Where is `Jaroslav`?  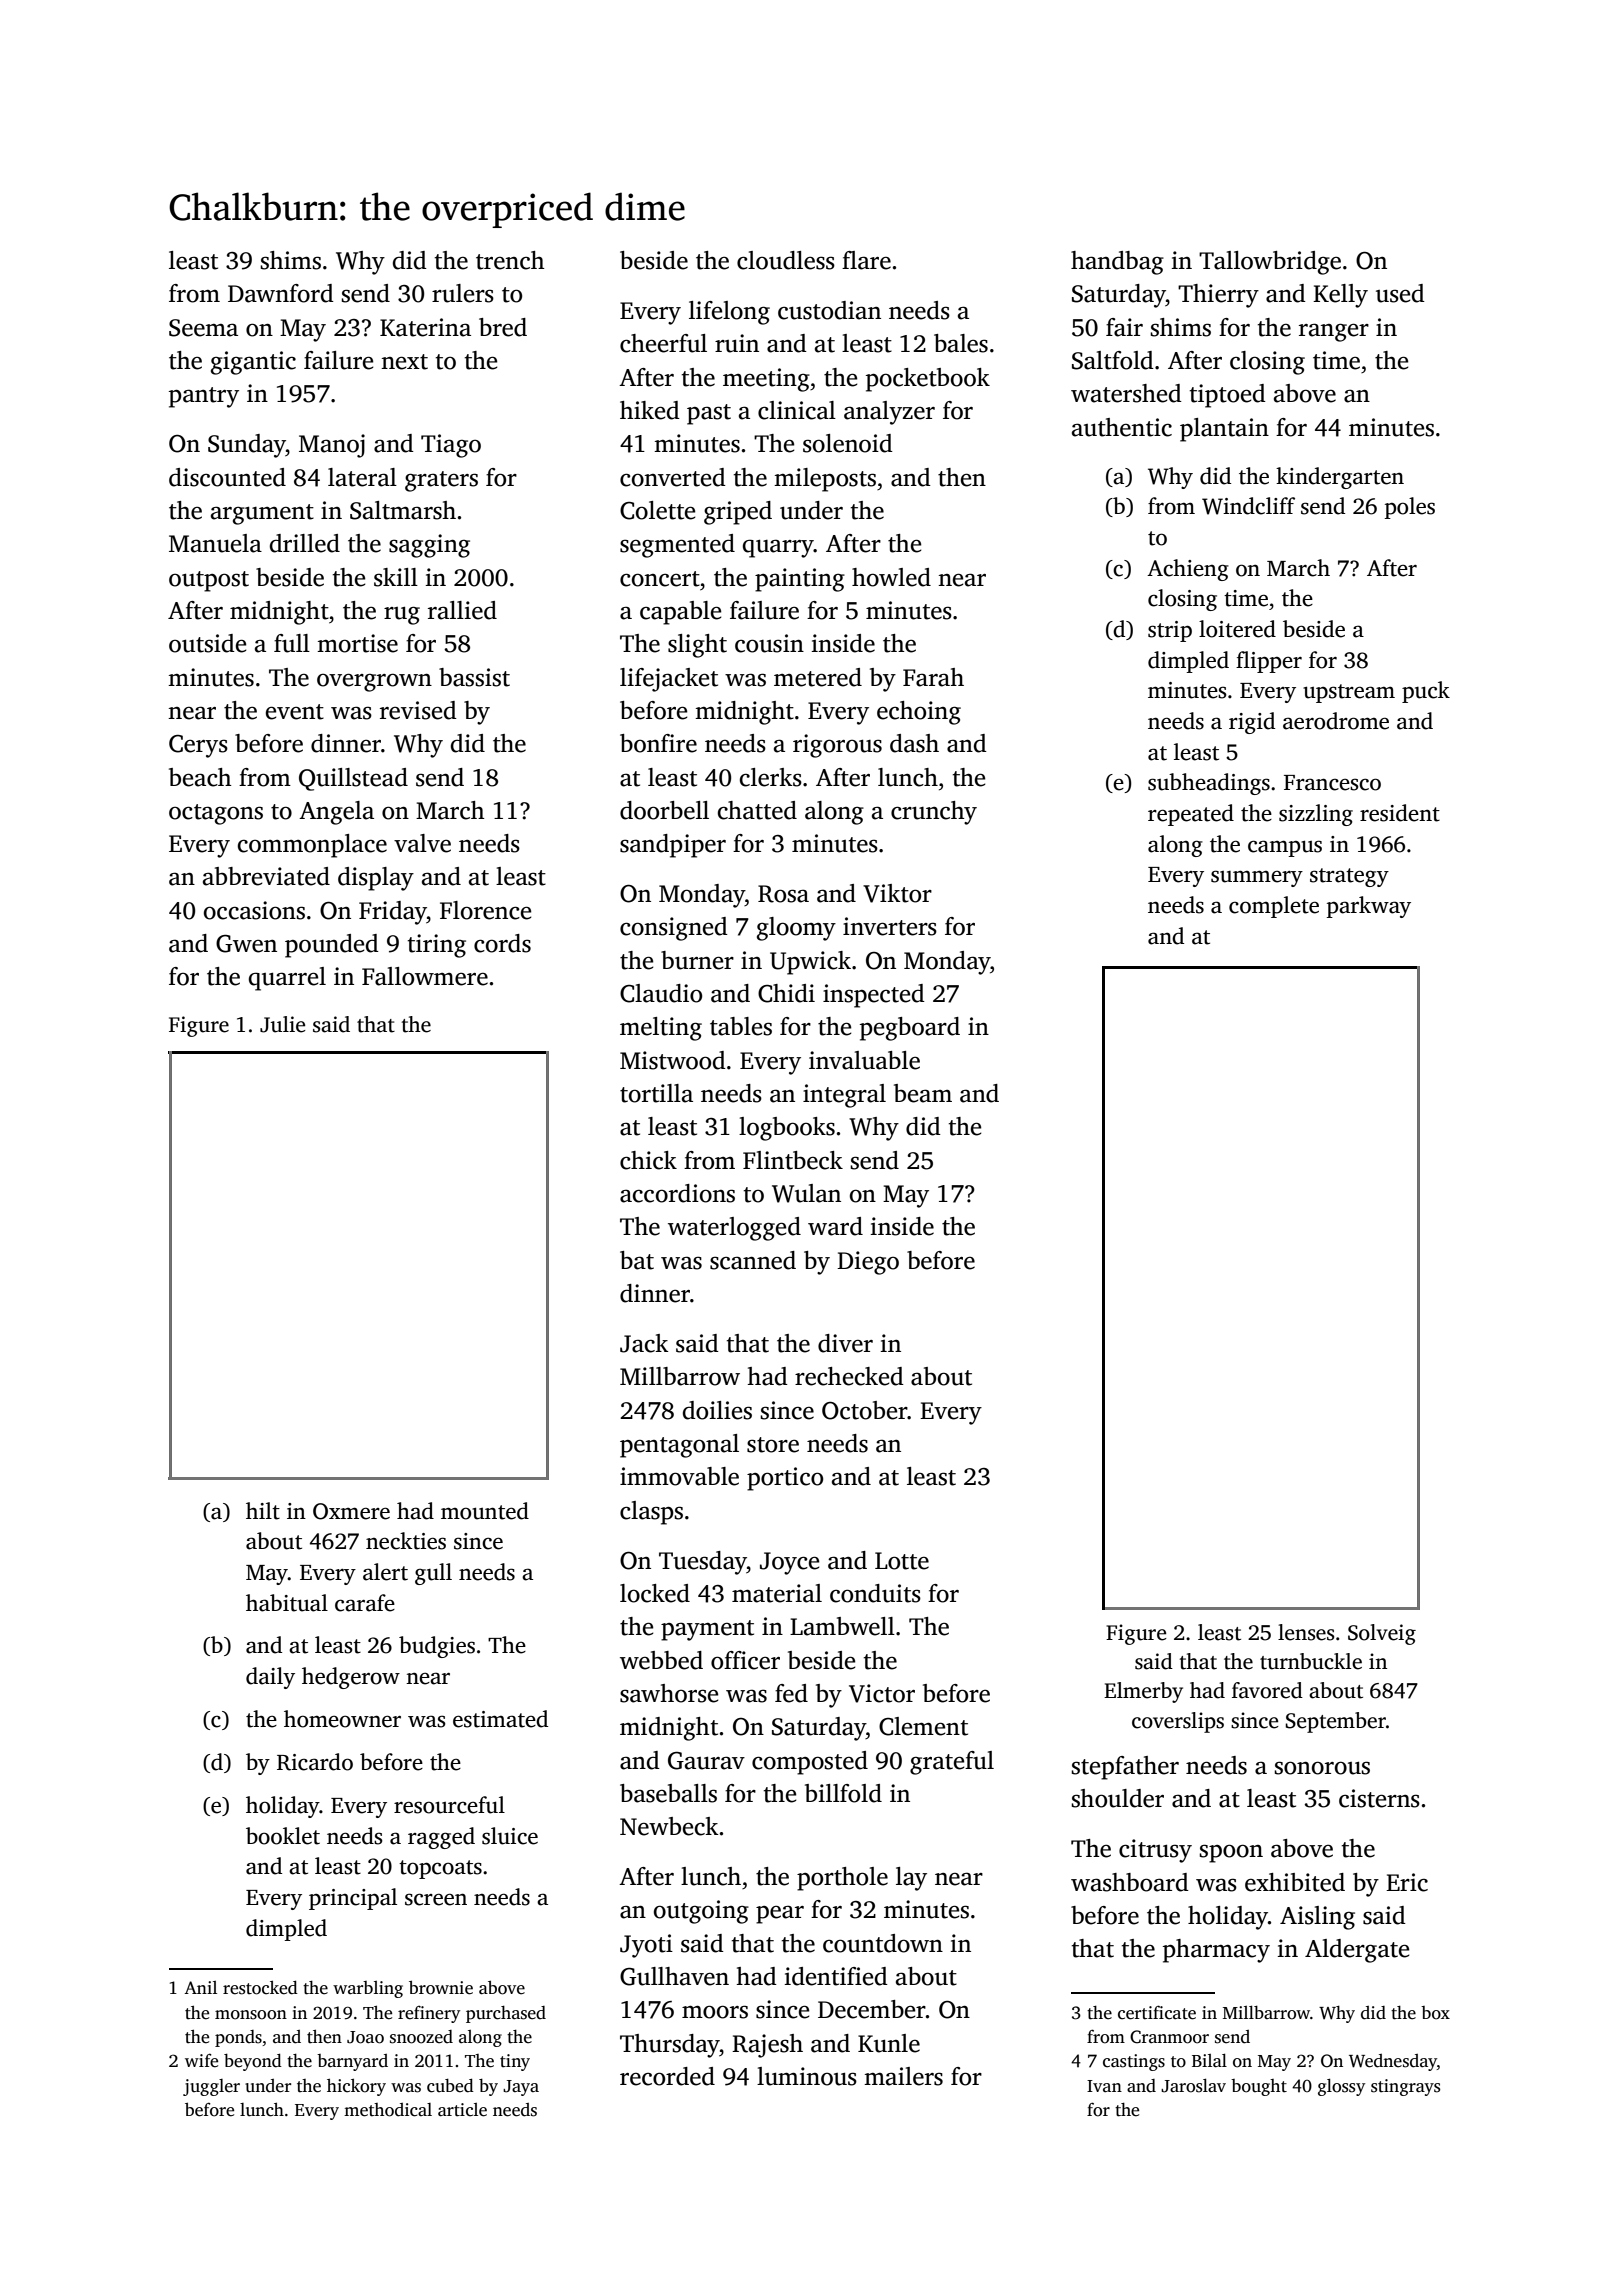 Jaroslav is located at coordinates (1193, 2086).
